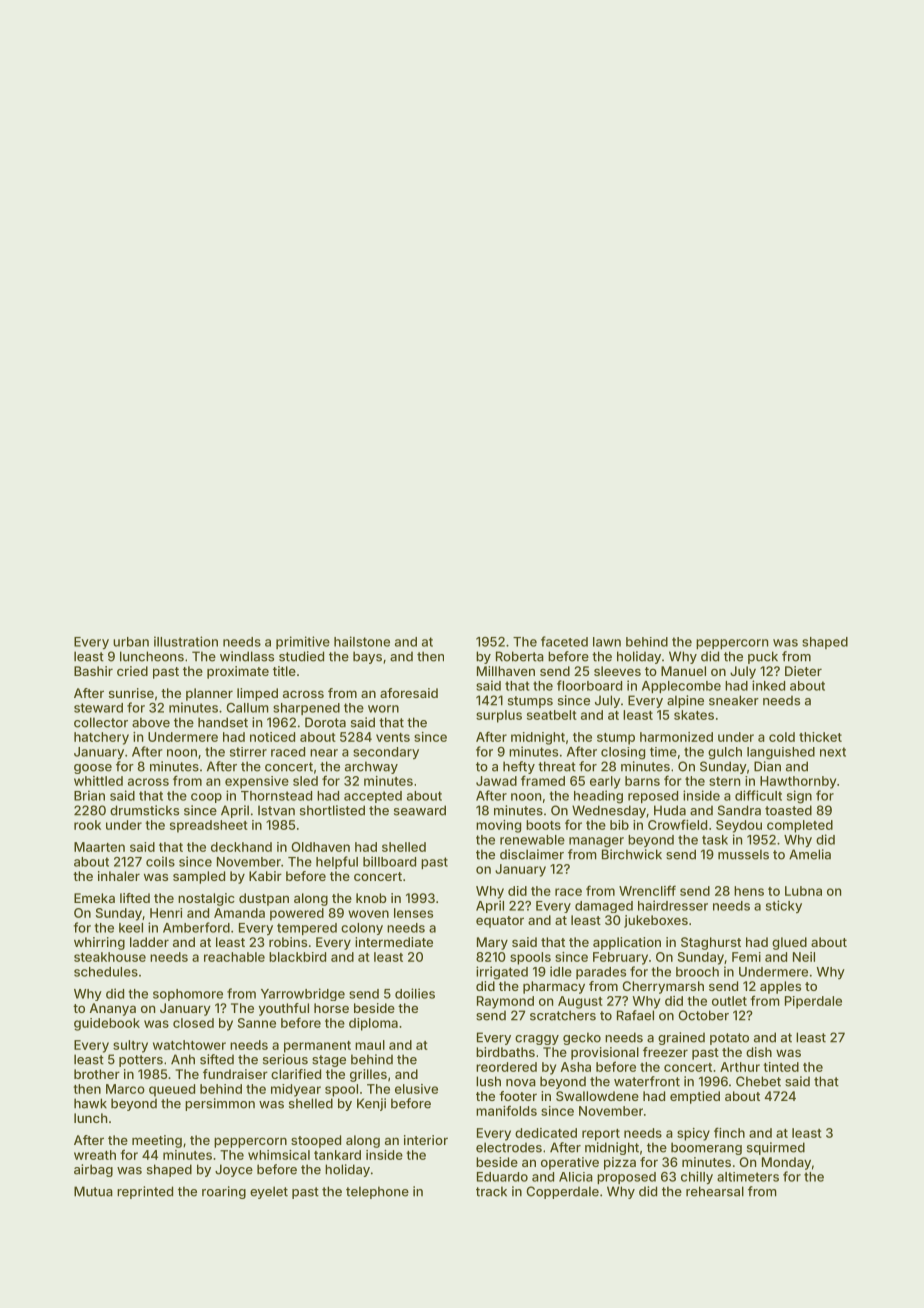 Image resolution: width=924 pixels, height=1308 pixels. What do you see at coordinates (763, 657) in the image?
I see `puck` at bounding box center [763, 657].
